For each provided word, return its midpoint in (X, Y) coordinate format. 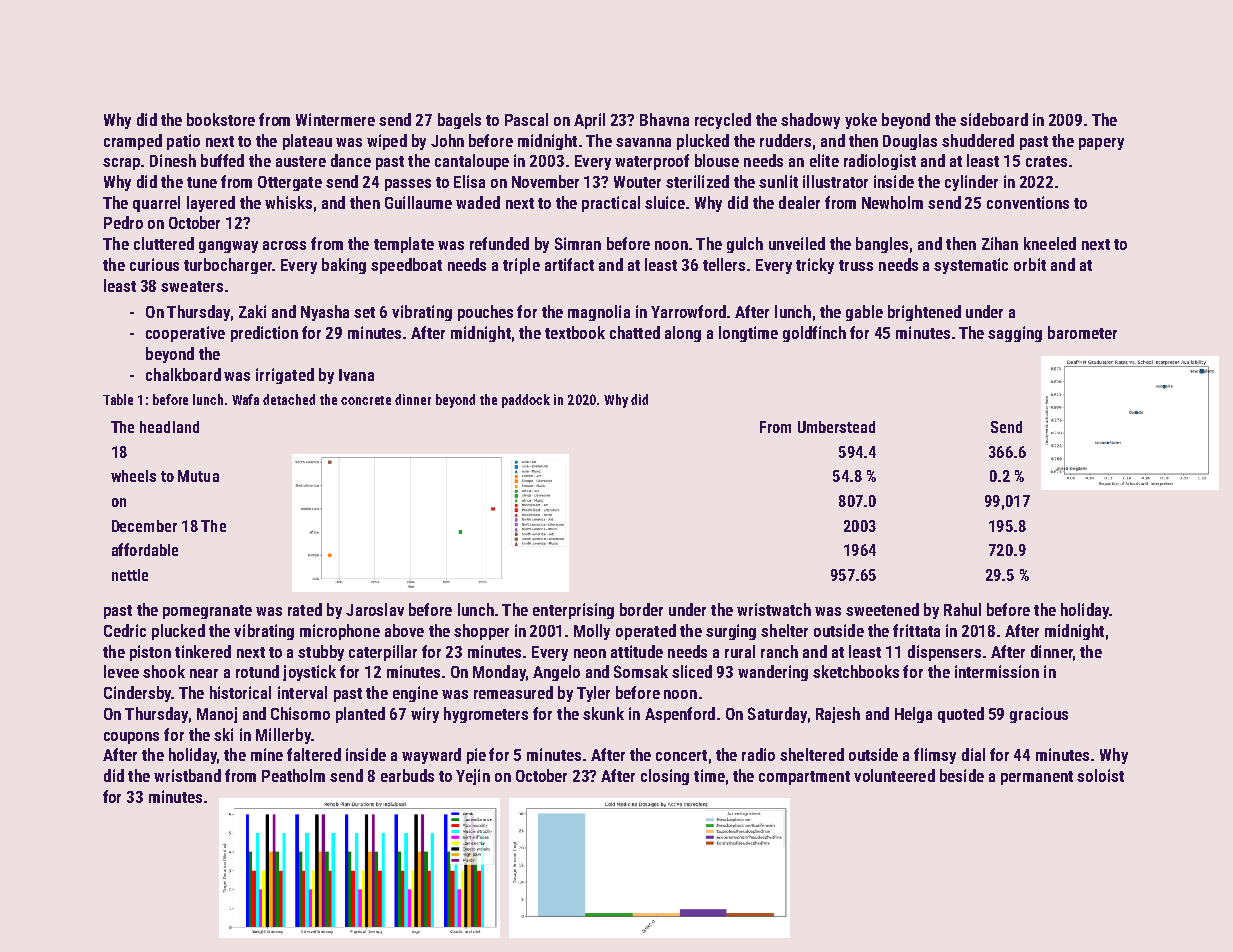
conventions (1028, 202)
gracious (1039, 715)
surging (731, 632)
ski (223, 734)
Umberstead (836, 427)
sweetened (882, 609)
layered (211, 204)
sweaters (192, 286)
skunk (603, 713)
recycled (723, 121)
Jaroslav (375, 609)
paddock (526, 401)
